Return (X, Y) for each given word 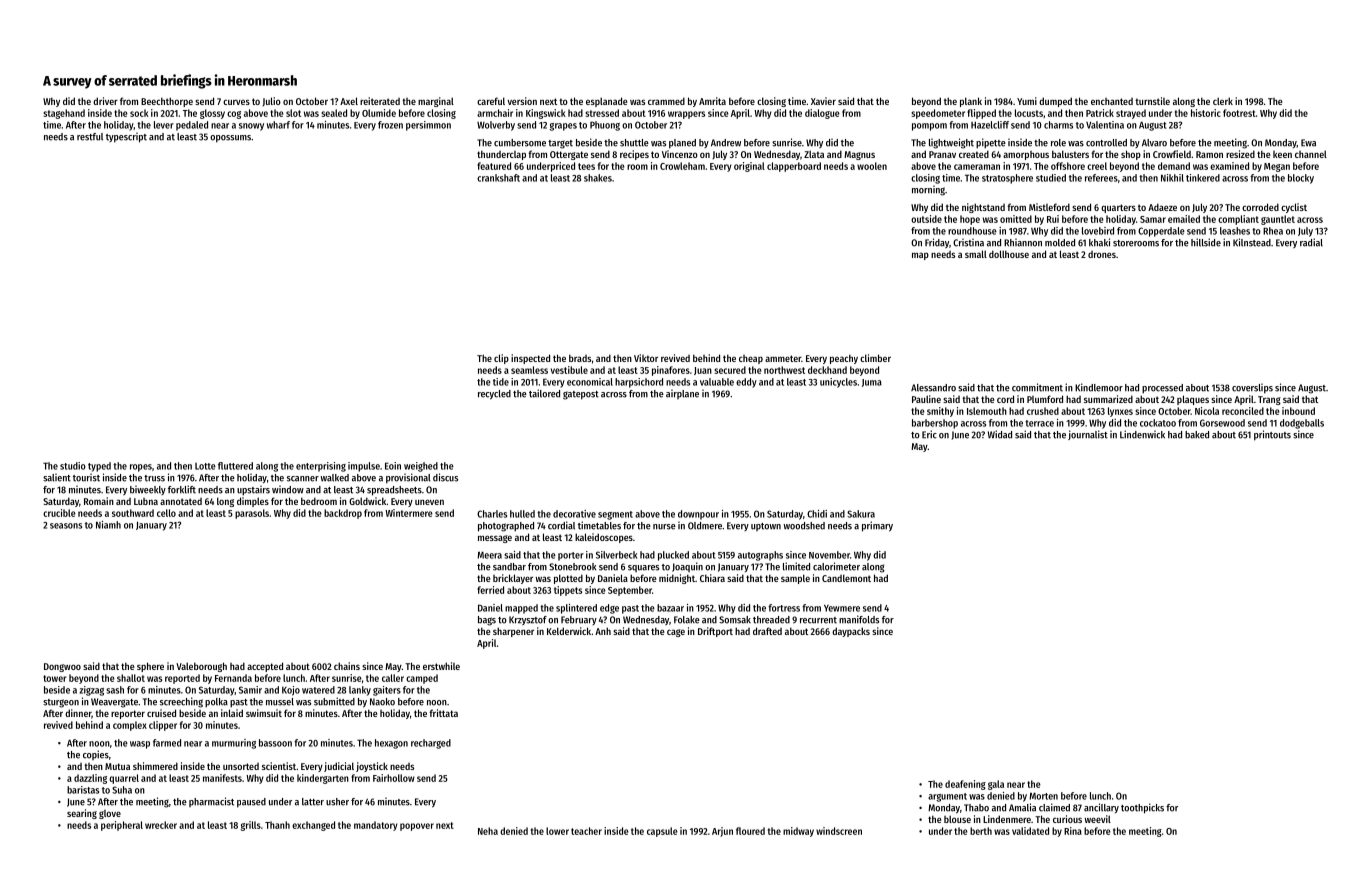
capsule (662, 832)
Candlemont (846, 578)
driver (105, 101)
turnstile (1152, 101)
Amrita (712, 101)
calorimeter (836, 566)
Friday (937, 243)
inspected (530, 359)
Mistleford (1049, 207)
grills (250, 826)
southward (133, 513)
